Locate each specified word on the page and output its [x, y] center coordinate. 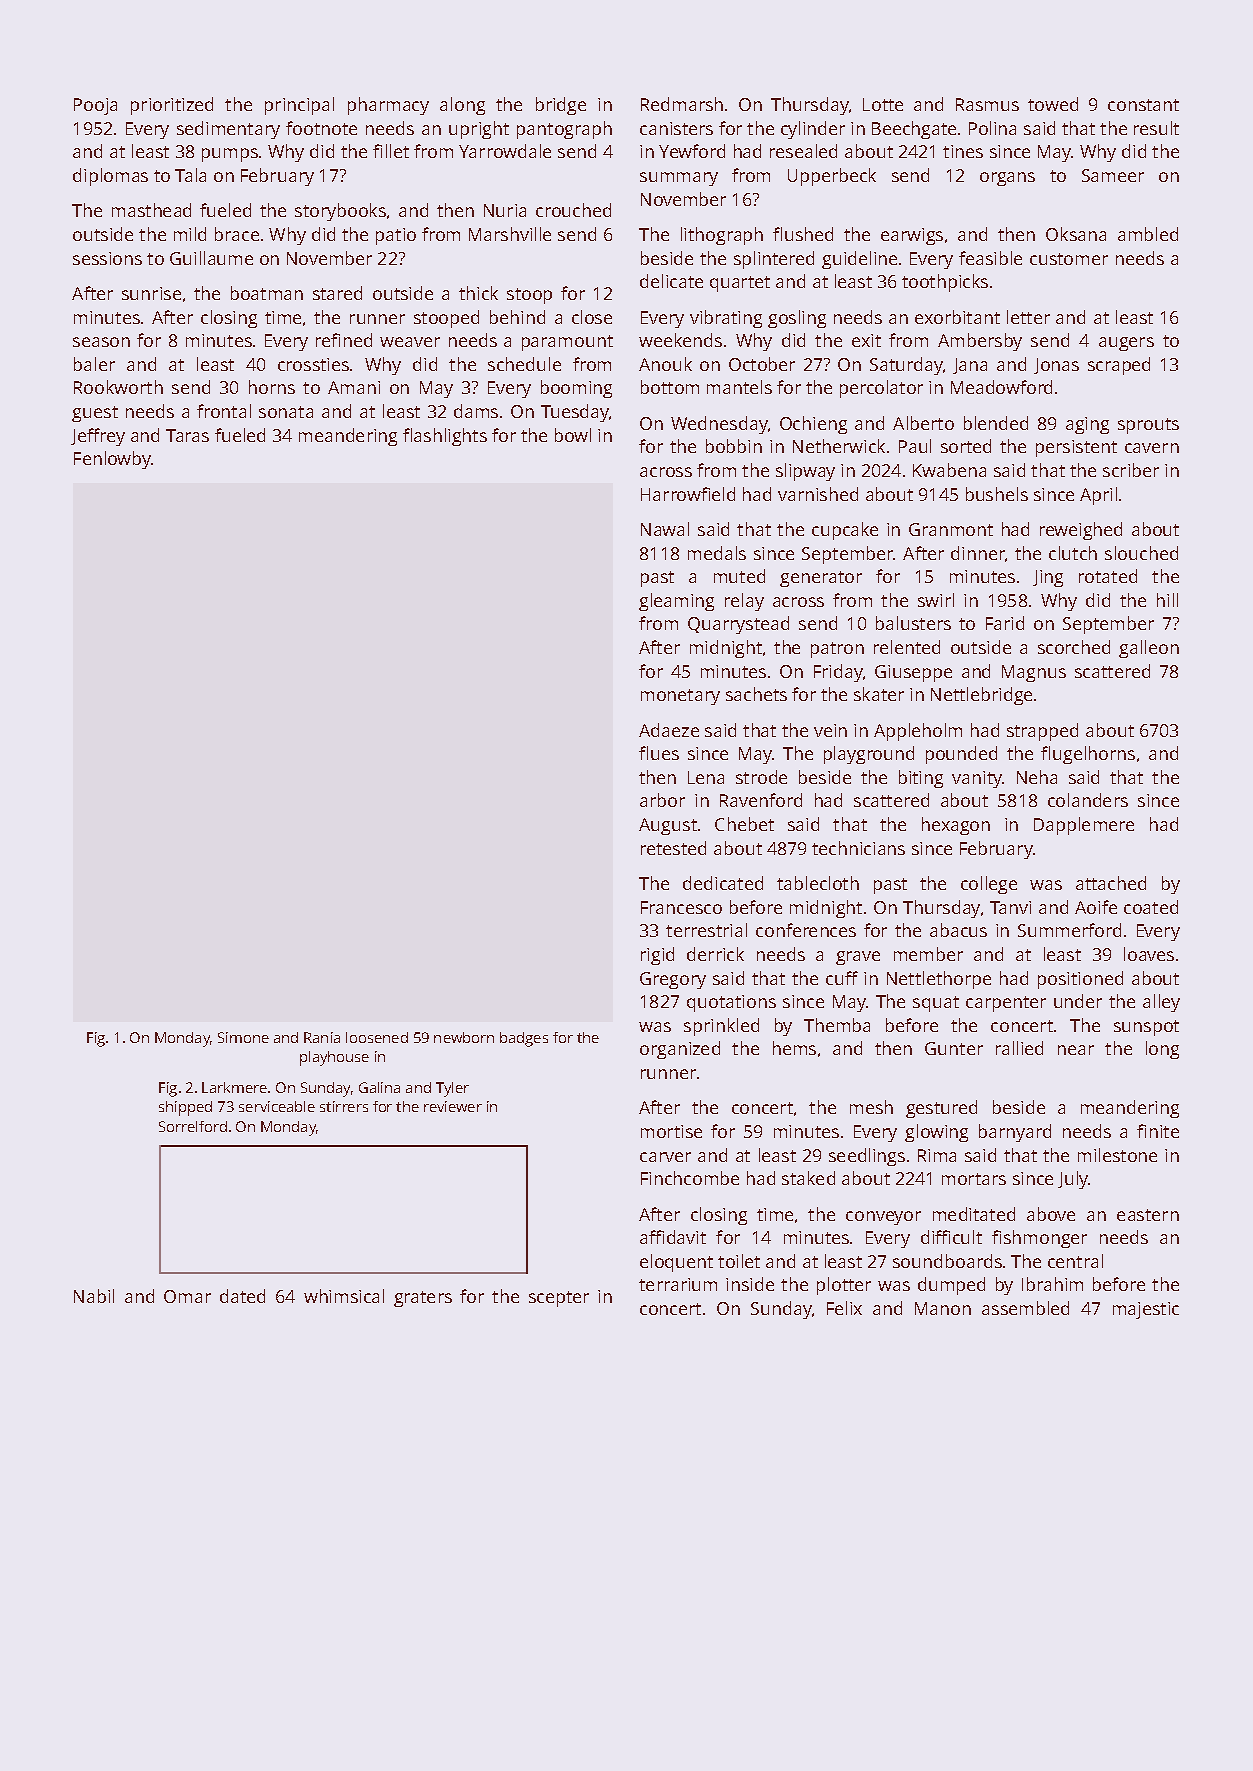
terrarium [678, 1284]
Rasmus [987, 104]
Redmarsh [682, 104]
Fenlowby [113, 460]
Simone [243, 1037]
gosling [797, 319]
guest [95, 414]
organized [680, 1050]
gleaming [676, 602]
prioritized [172, 106]
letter [1028, 317]
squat [936, 1004]
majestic [1146, 1310]
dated [242, 1296]
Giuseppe [913, 673]
